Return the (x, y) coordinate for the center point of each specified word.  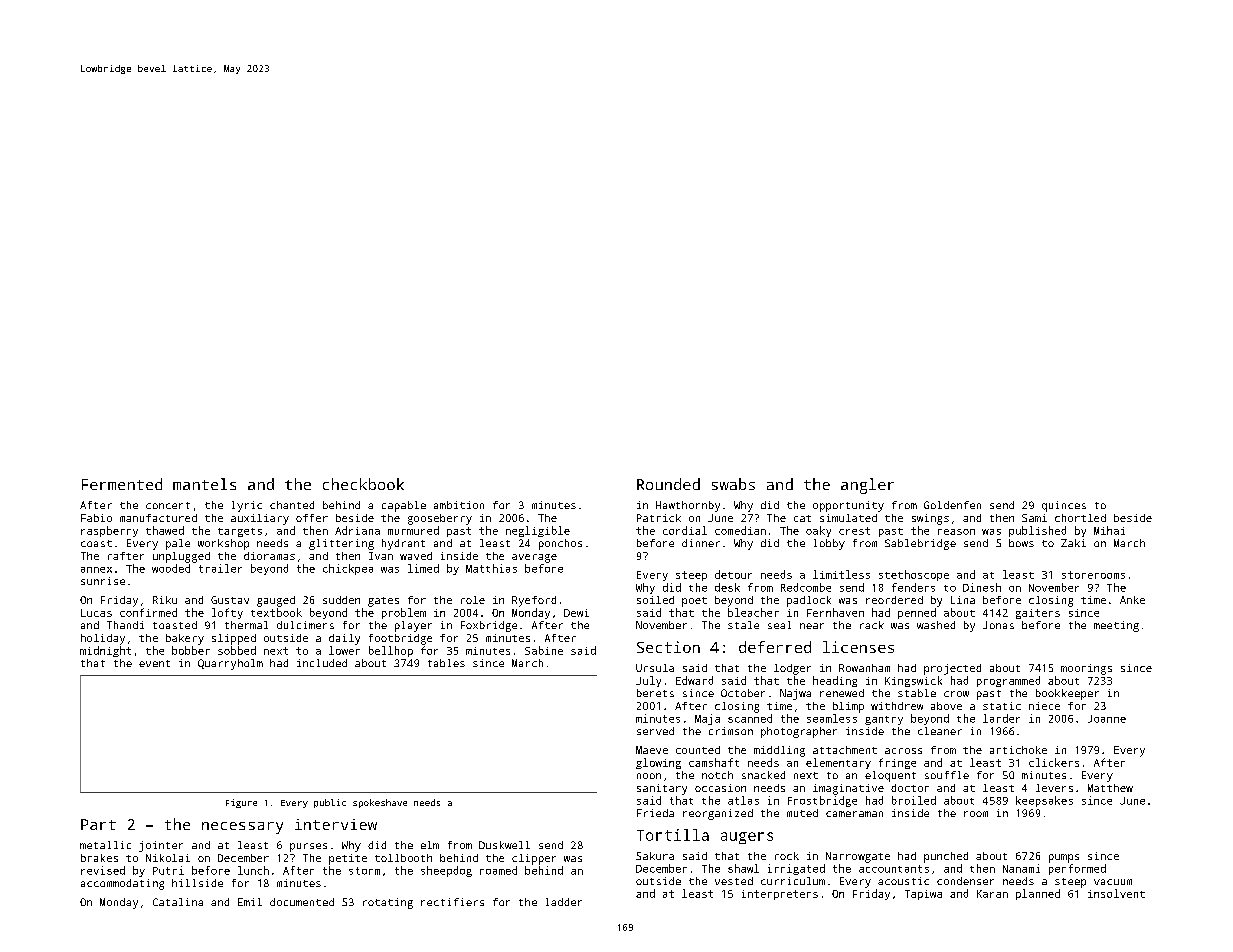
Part (98, 824)
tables (446, 663)
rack (872, 625)
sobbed (237, 650)
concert (168, 505)
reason (956, 532)
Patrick (659, 518)
